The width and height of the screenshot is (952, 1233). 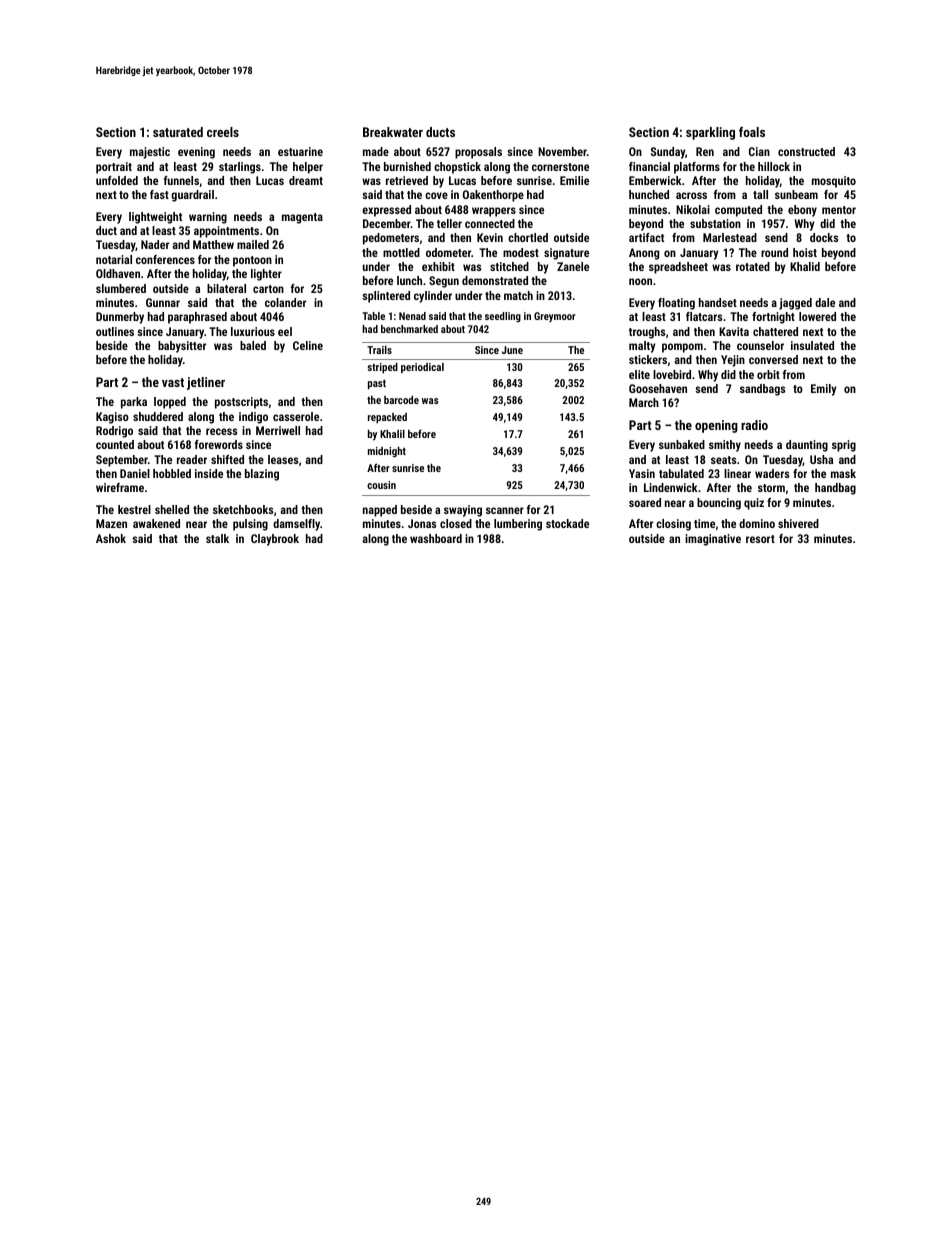 What do you see at coordinates (567, 523) in the screenshot?
I see `stockade` at bounding box center [567, 523].
